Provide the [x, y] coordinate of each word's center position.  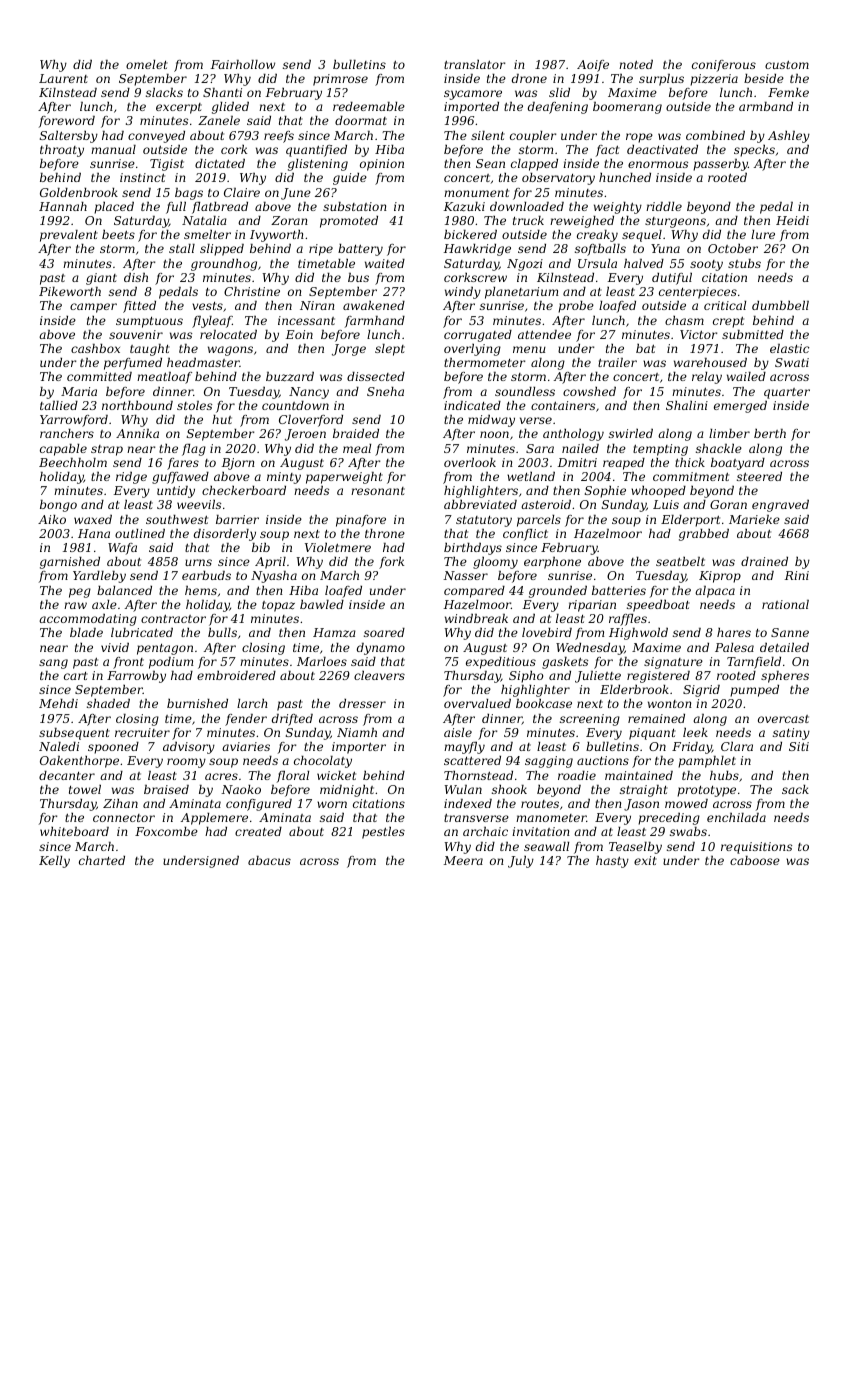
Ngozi [525, 265]
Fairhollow [243, 64]
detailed [784, 647]
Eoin [299, 334]
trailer [617, 362]
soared [384, 632]
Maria [79, 391]
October [733, 248]
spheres [785, 677]
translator [474, 64]
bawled [322, 604]
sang [53, 664]
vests [207, 306]
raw [75, 605]
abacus [269, 860]
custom [787, 64]
